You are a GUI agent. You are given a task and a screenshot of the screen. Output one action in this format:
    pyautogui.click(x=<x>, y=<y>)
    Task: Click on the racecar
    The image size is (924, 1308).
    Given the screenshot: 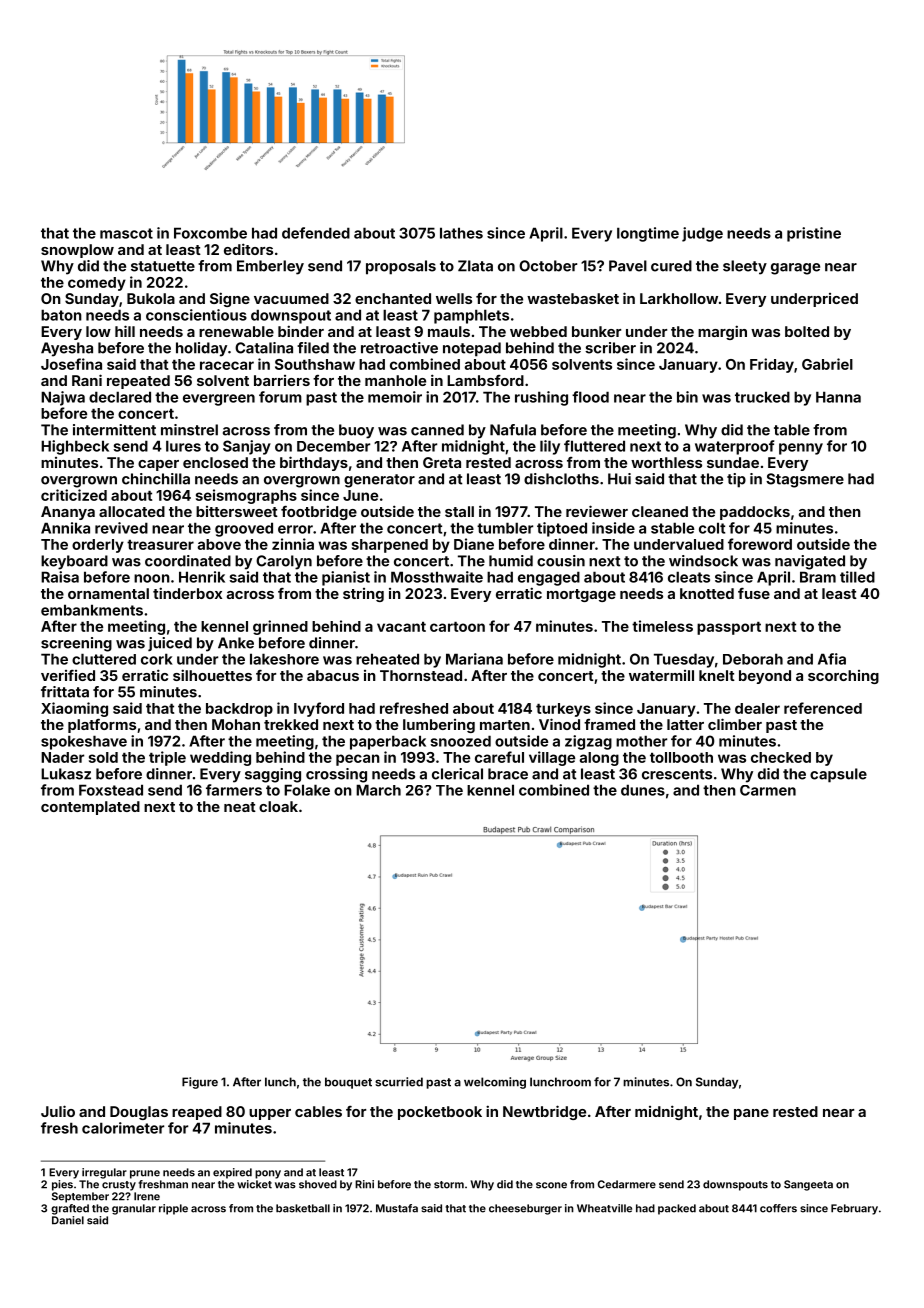 What is the action you would take?
    pyautogui.click(x=227, y=365)
